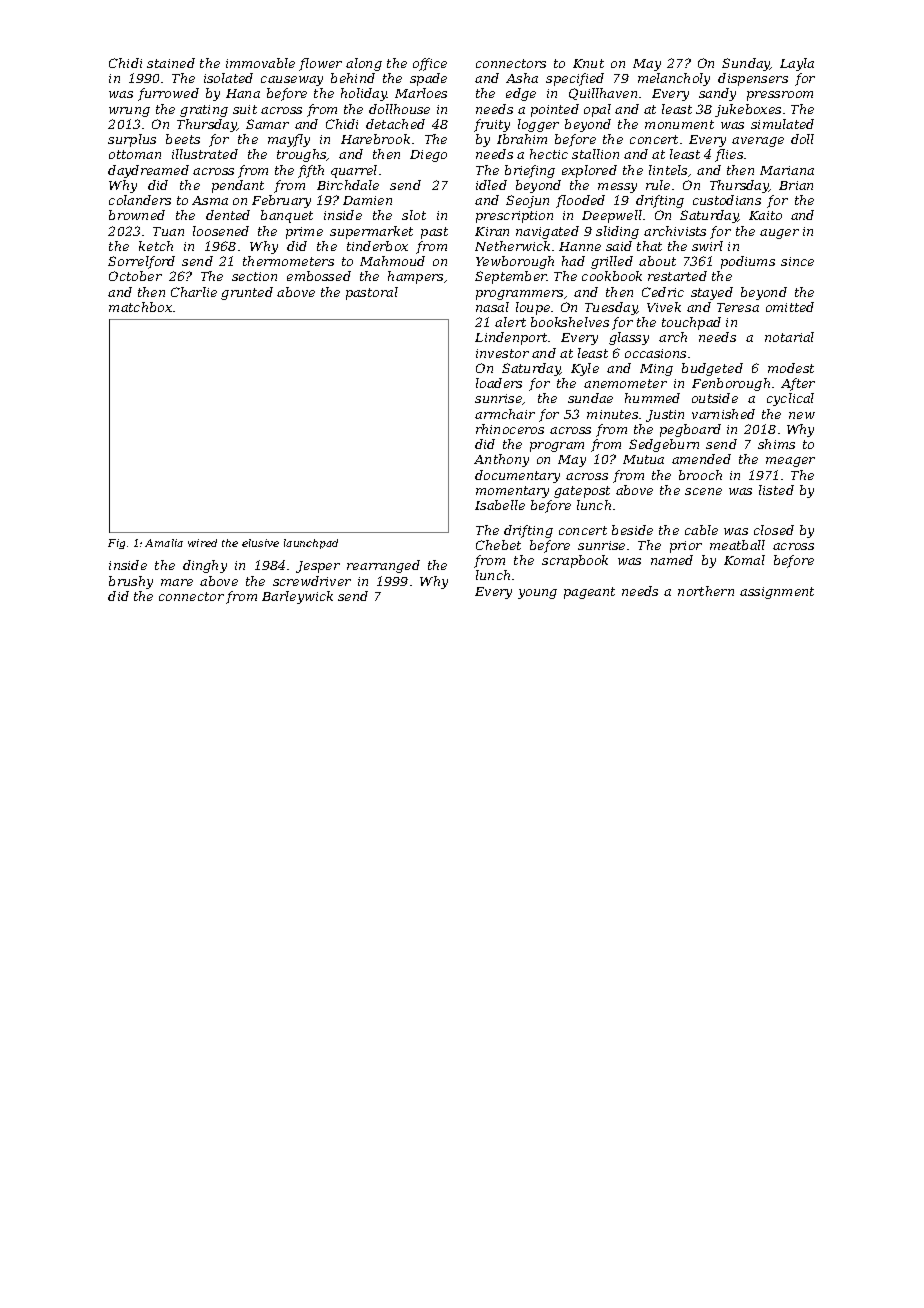  Describe the element at coordinates (177, 582) in the screenshot. I see `mare` at that location.
